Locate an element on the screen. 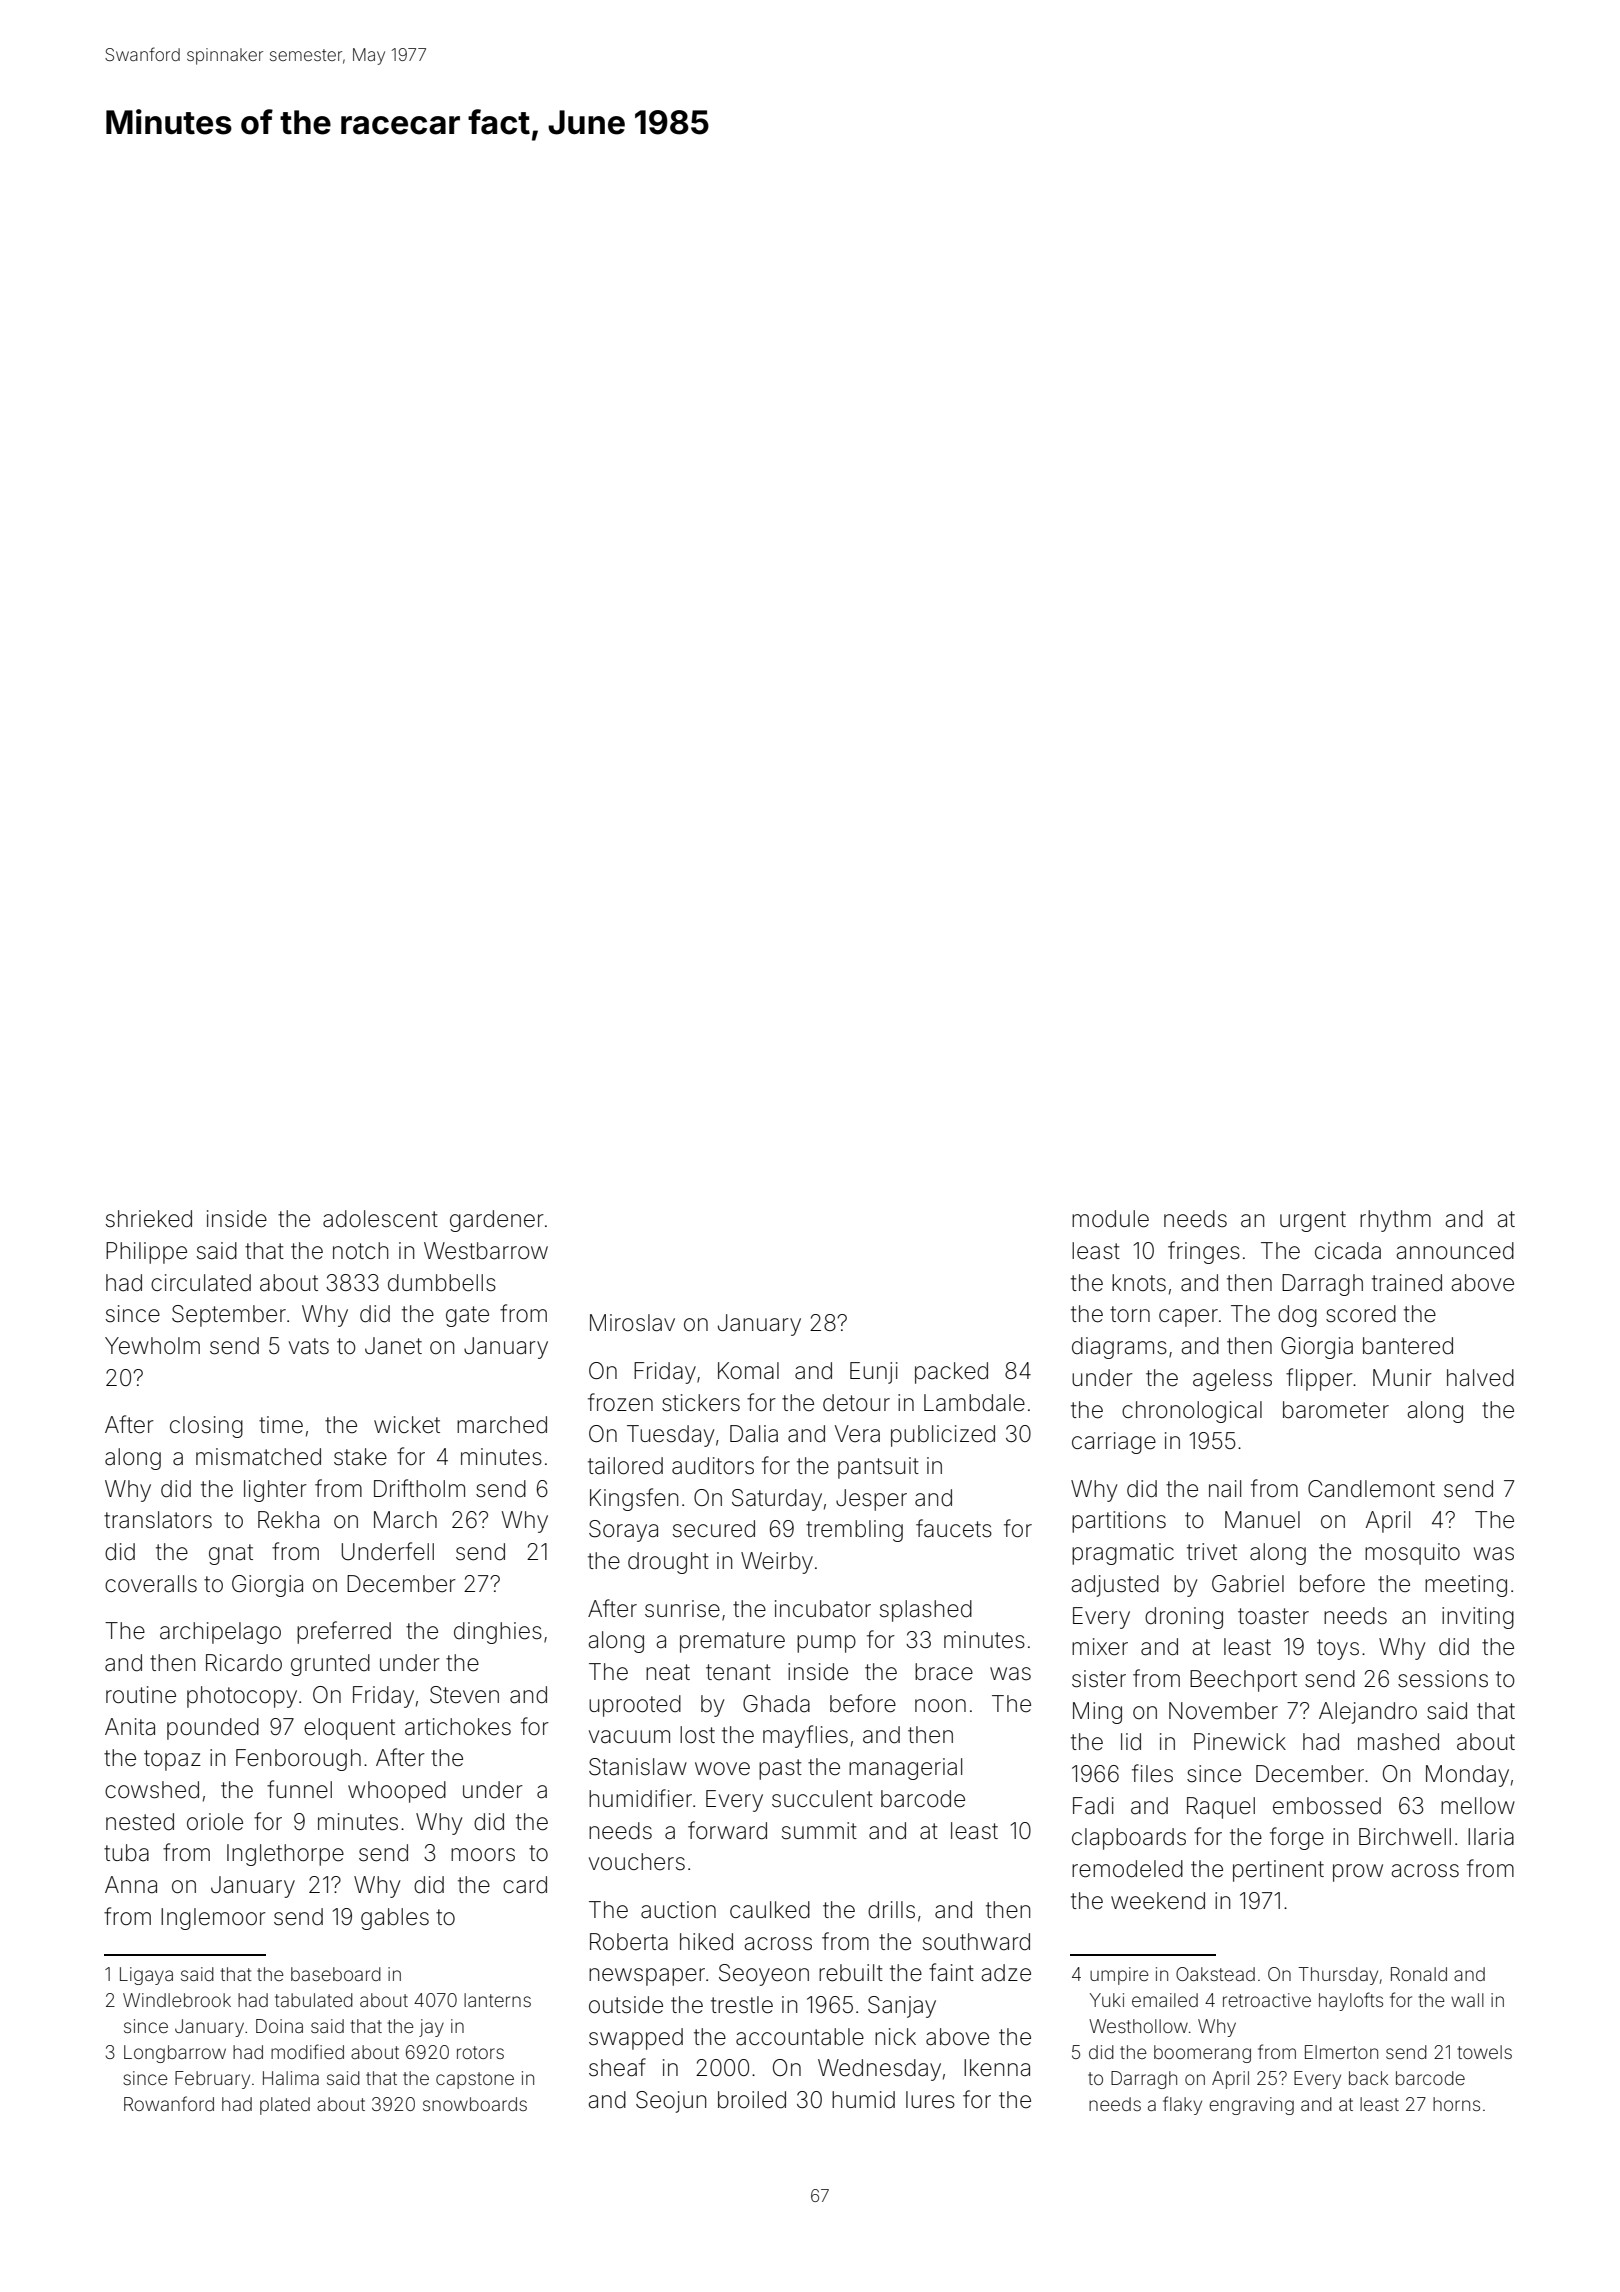  pantsuit is located at coordinates (878, 1468).
